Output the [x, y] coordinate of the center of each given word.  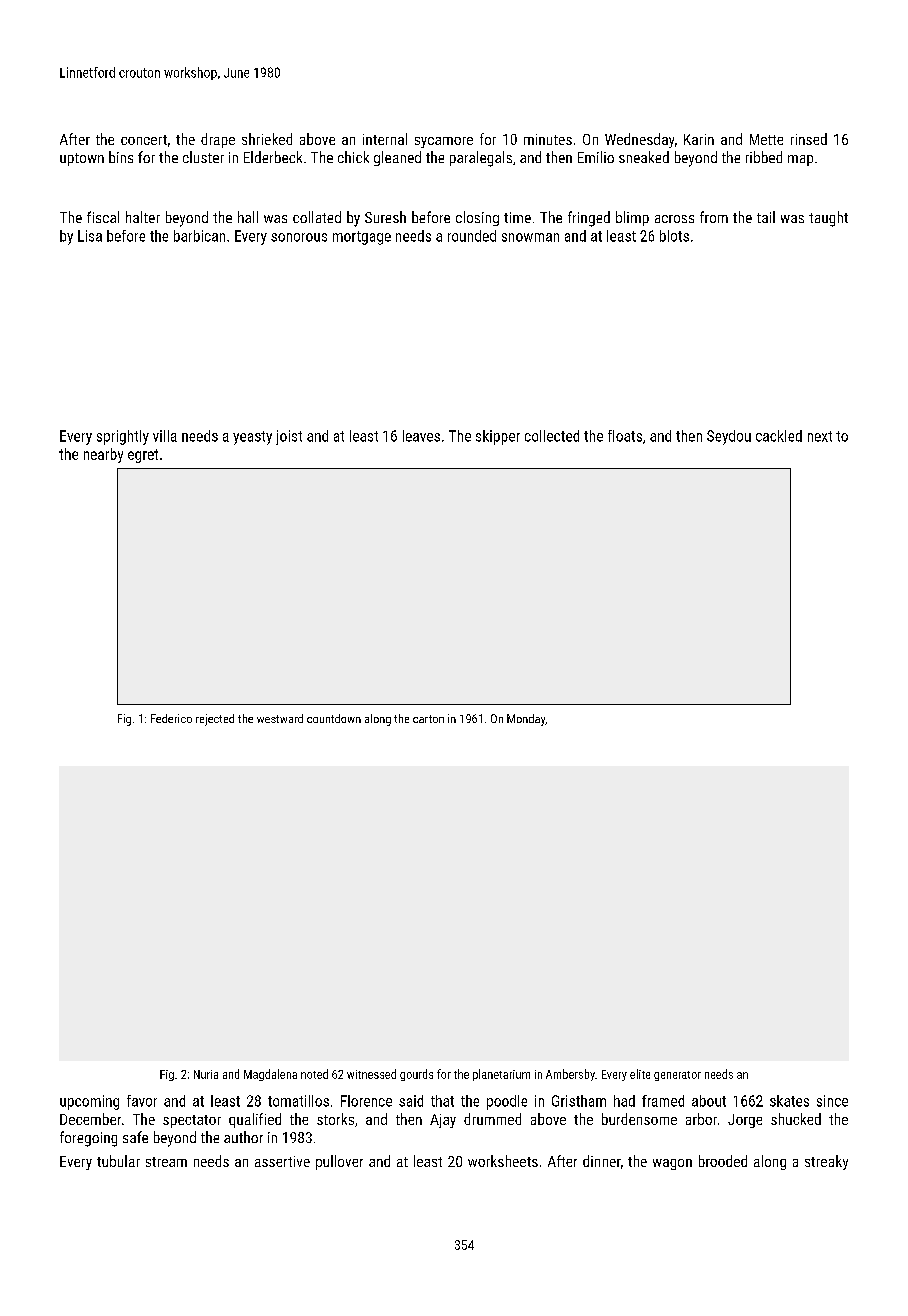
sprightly [123, 437]
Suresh [385, 217]
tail [766, 217]
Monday [526, 720]
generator [677, 1076]
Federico [171, 718]
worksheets [503, 1161]
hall [248, 217]
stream [166, 1162]
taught [828, 219]
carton [428, 719]
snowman [530, 237]
